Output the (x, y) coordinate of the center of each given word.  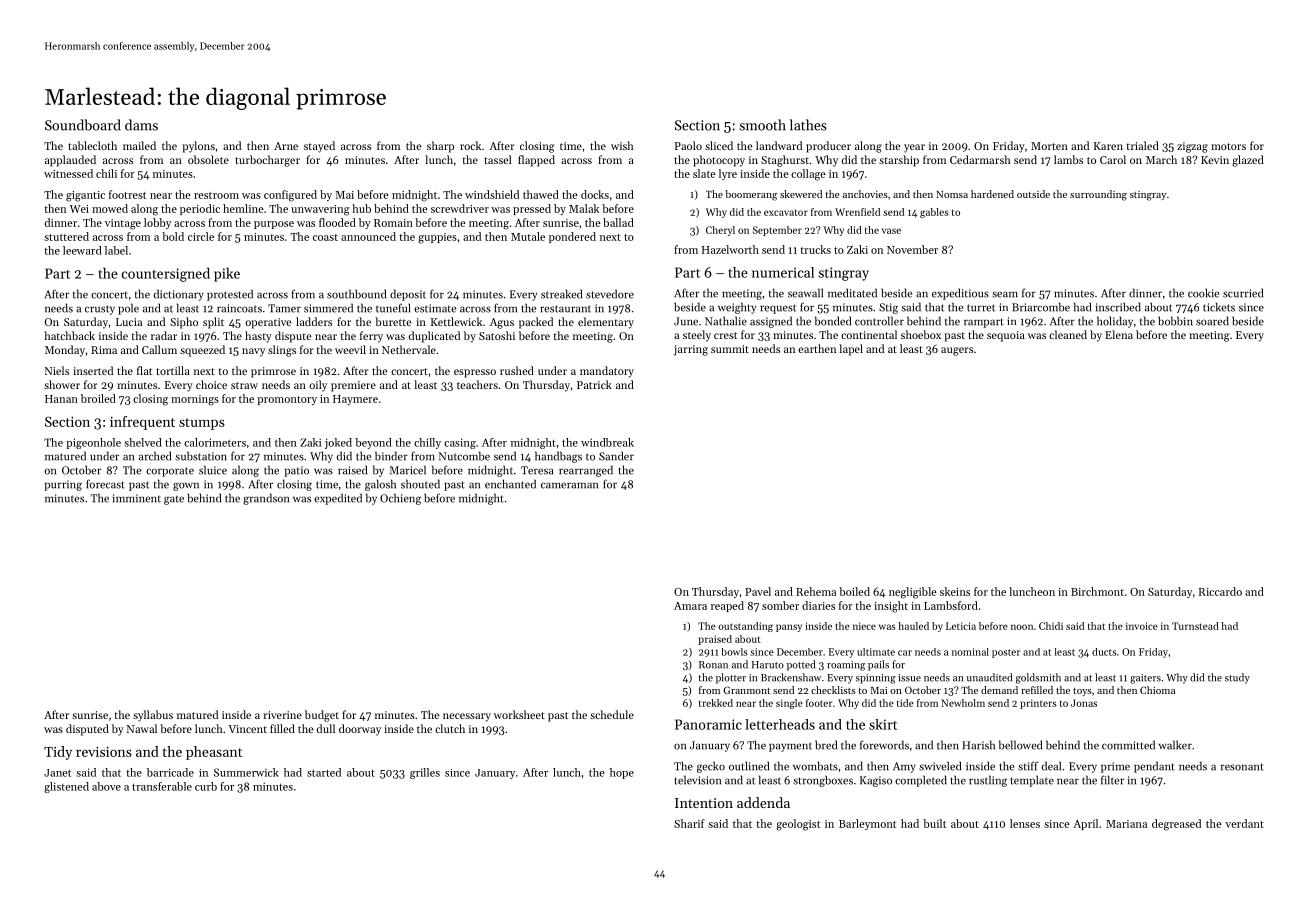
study (1237, 678)
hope (622, 773)
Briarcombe (1041, 307)
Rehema (816, 591)
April (1085, 824)
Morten (1049, 146)
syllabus (153, 716)
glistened (66, 787)
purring (63, 485)
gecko (711, 767)
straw (244, 385)
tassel (498, 159)
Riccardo (1220, 591)
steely (697, 336)
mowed (110, 208)
